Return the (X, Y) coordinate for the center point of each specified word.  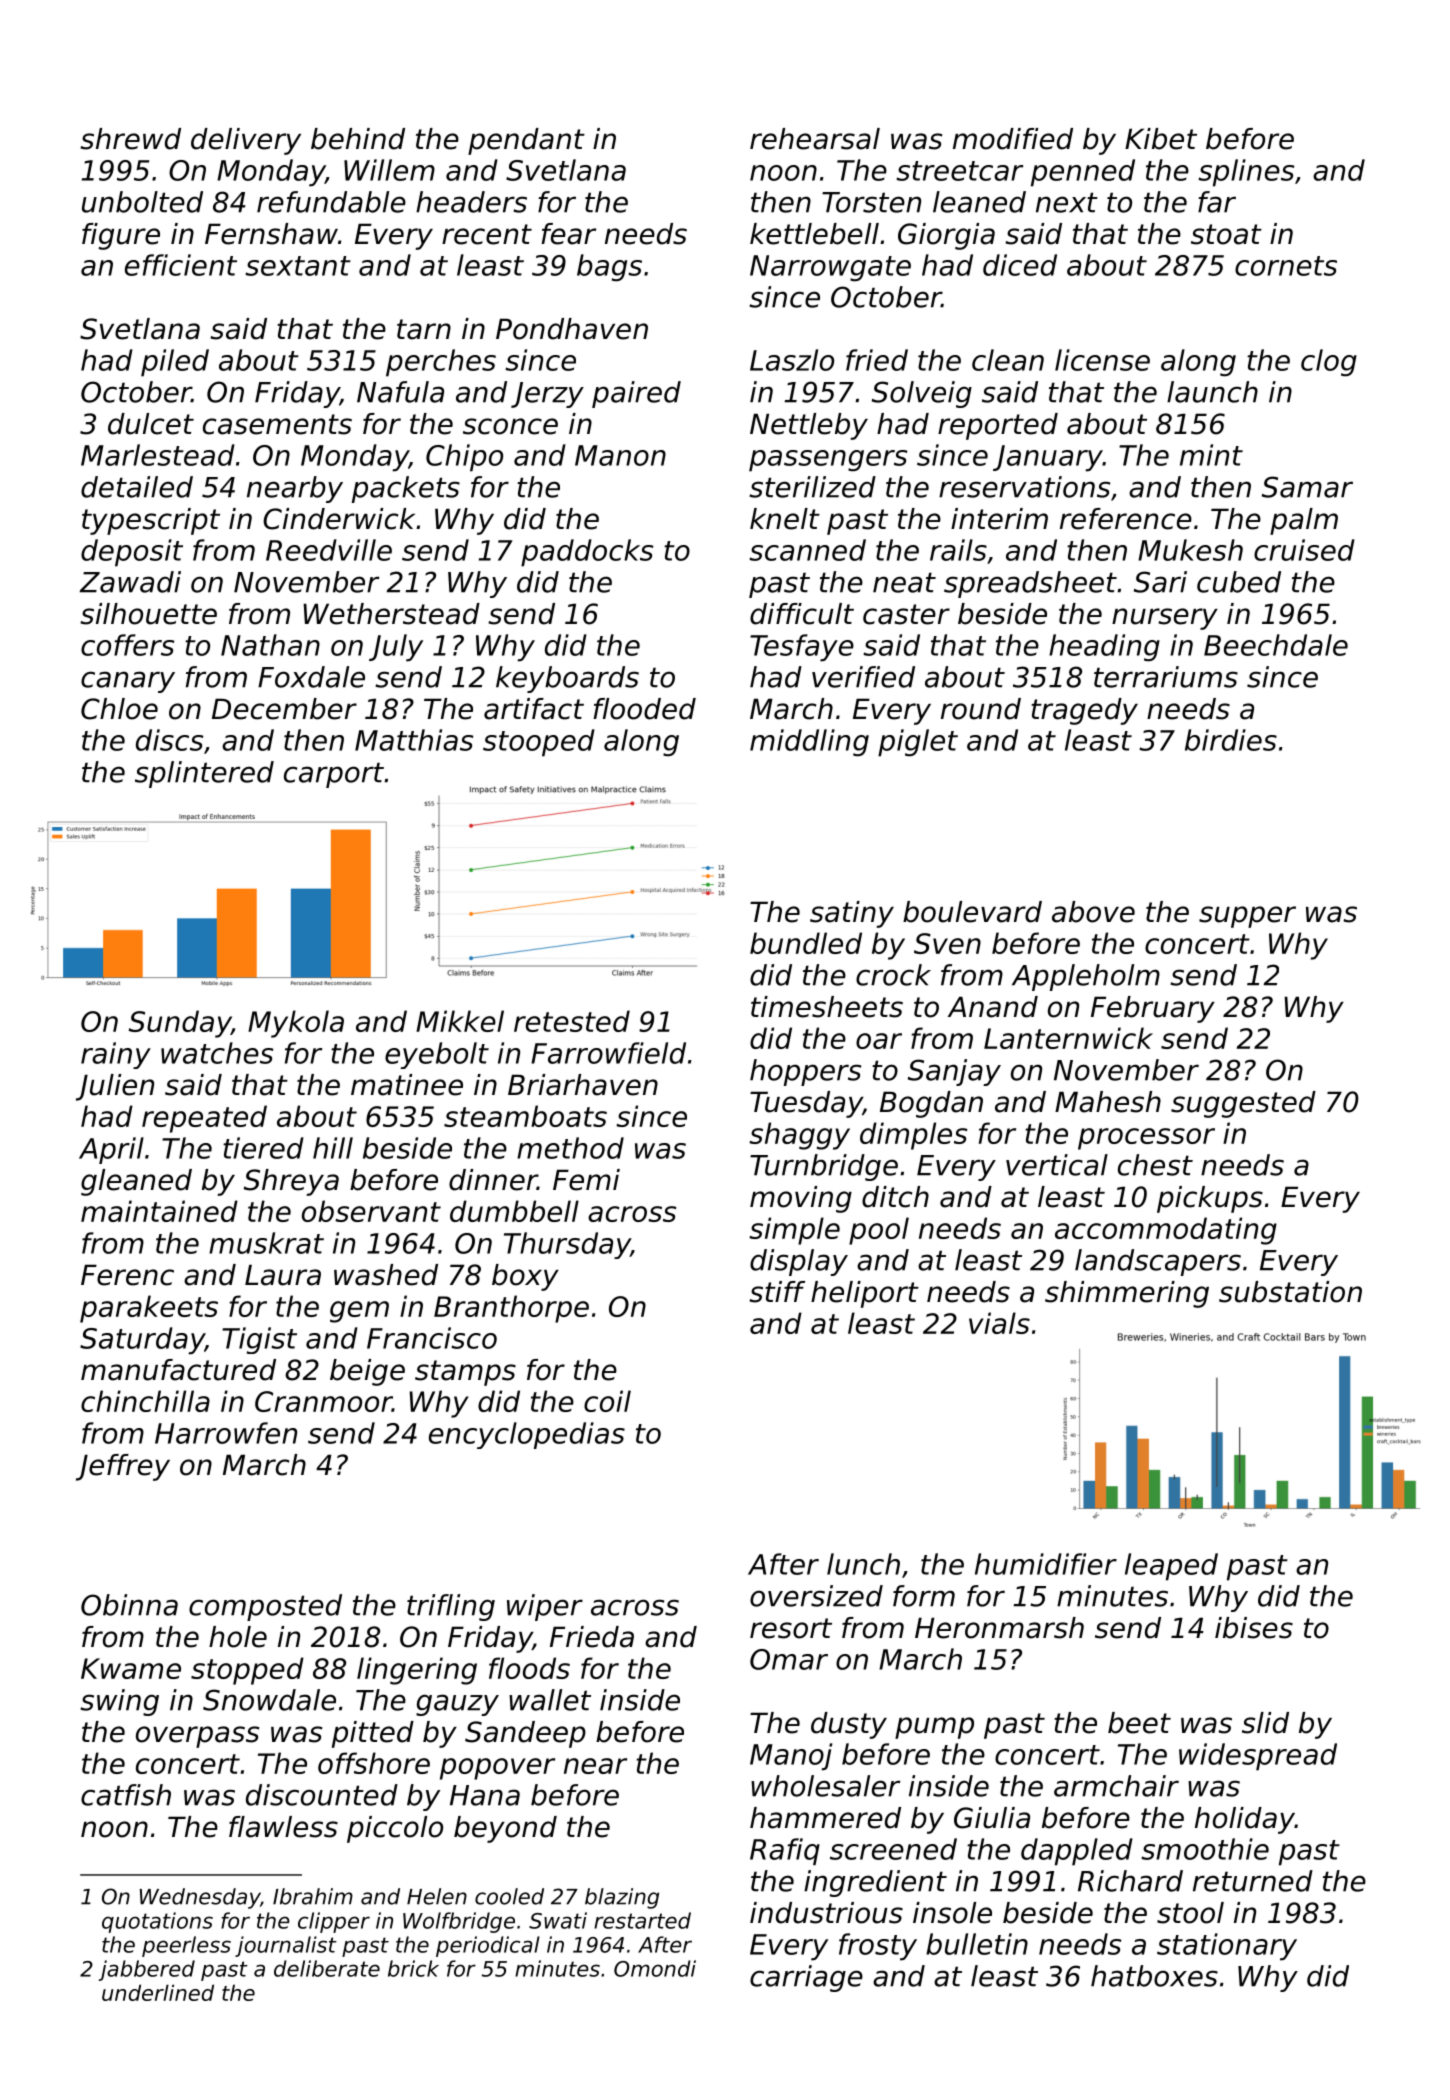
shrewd (130, 139)
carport (334, 775)
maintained (159, 1211)
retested (572, 1021)
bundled (806, 943)
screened (893, 1849)
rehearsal (815, 139)
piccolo (395, 1829)
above (1093, 912)
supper (1247, 917)
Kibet (1161, 139)
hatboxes (1154, 1976)
